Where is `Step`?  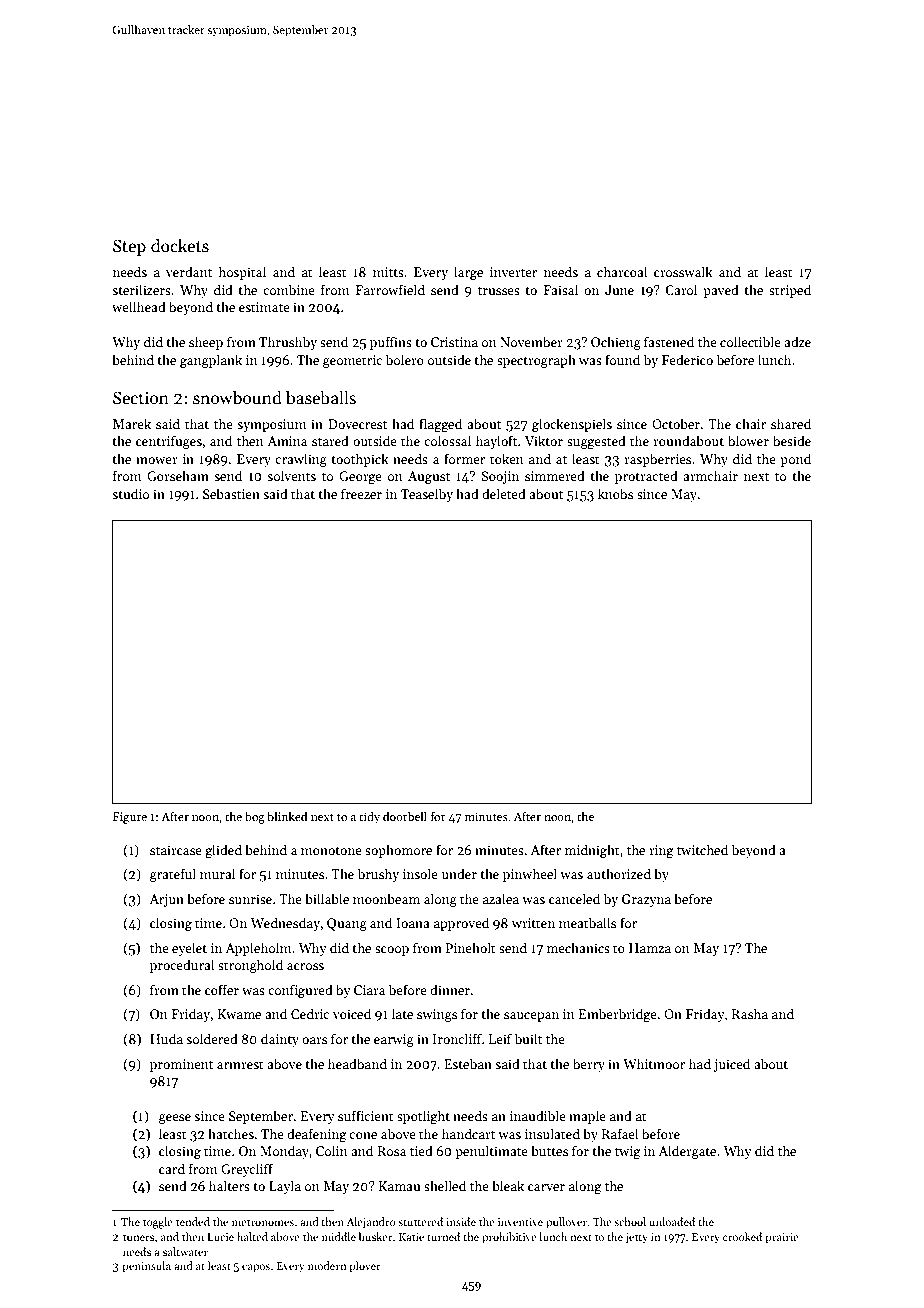
Step is located at coordinates (129, 247).
